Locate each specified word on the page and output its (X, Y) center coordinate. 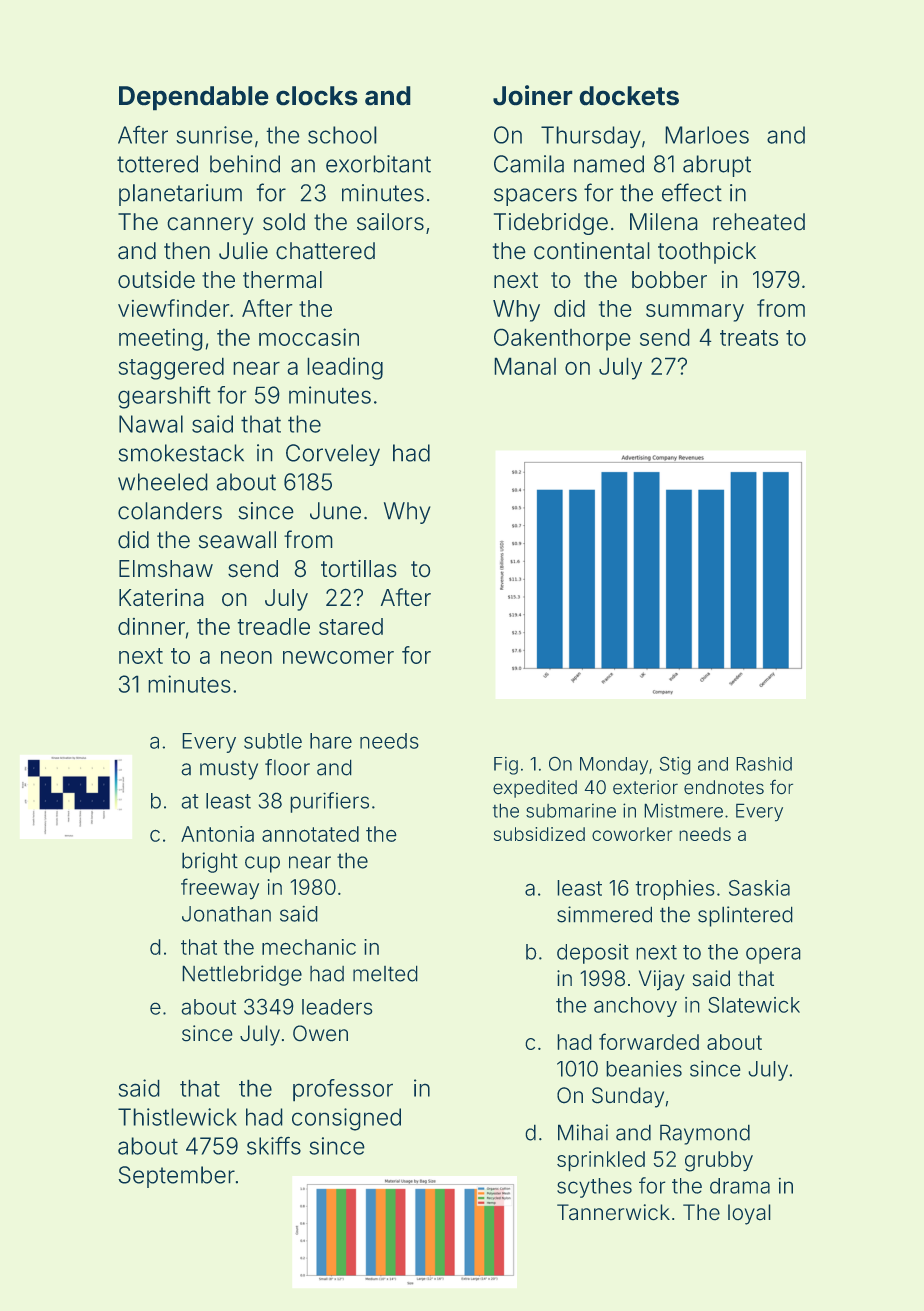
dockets (629, 96)
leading (345, 368)
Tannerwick (613, 1212)
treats (749, 338)
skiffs (274, 1145)
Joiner (533, 95)
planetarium (180, 195)
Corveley (333, 455)
